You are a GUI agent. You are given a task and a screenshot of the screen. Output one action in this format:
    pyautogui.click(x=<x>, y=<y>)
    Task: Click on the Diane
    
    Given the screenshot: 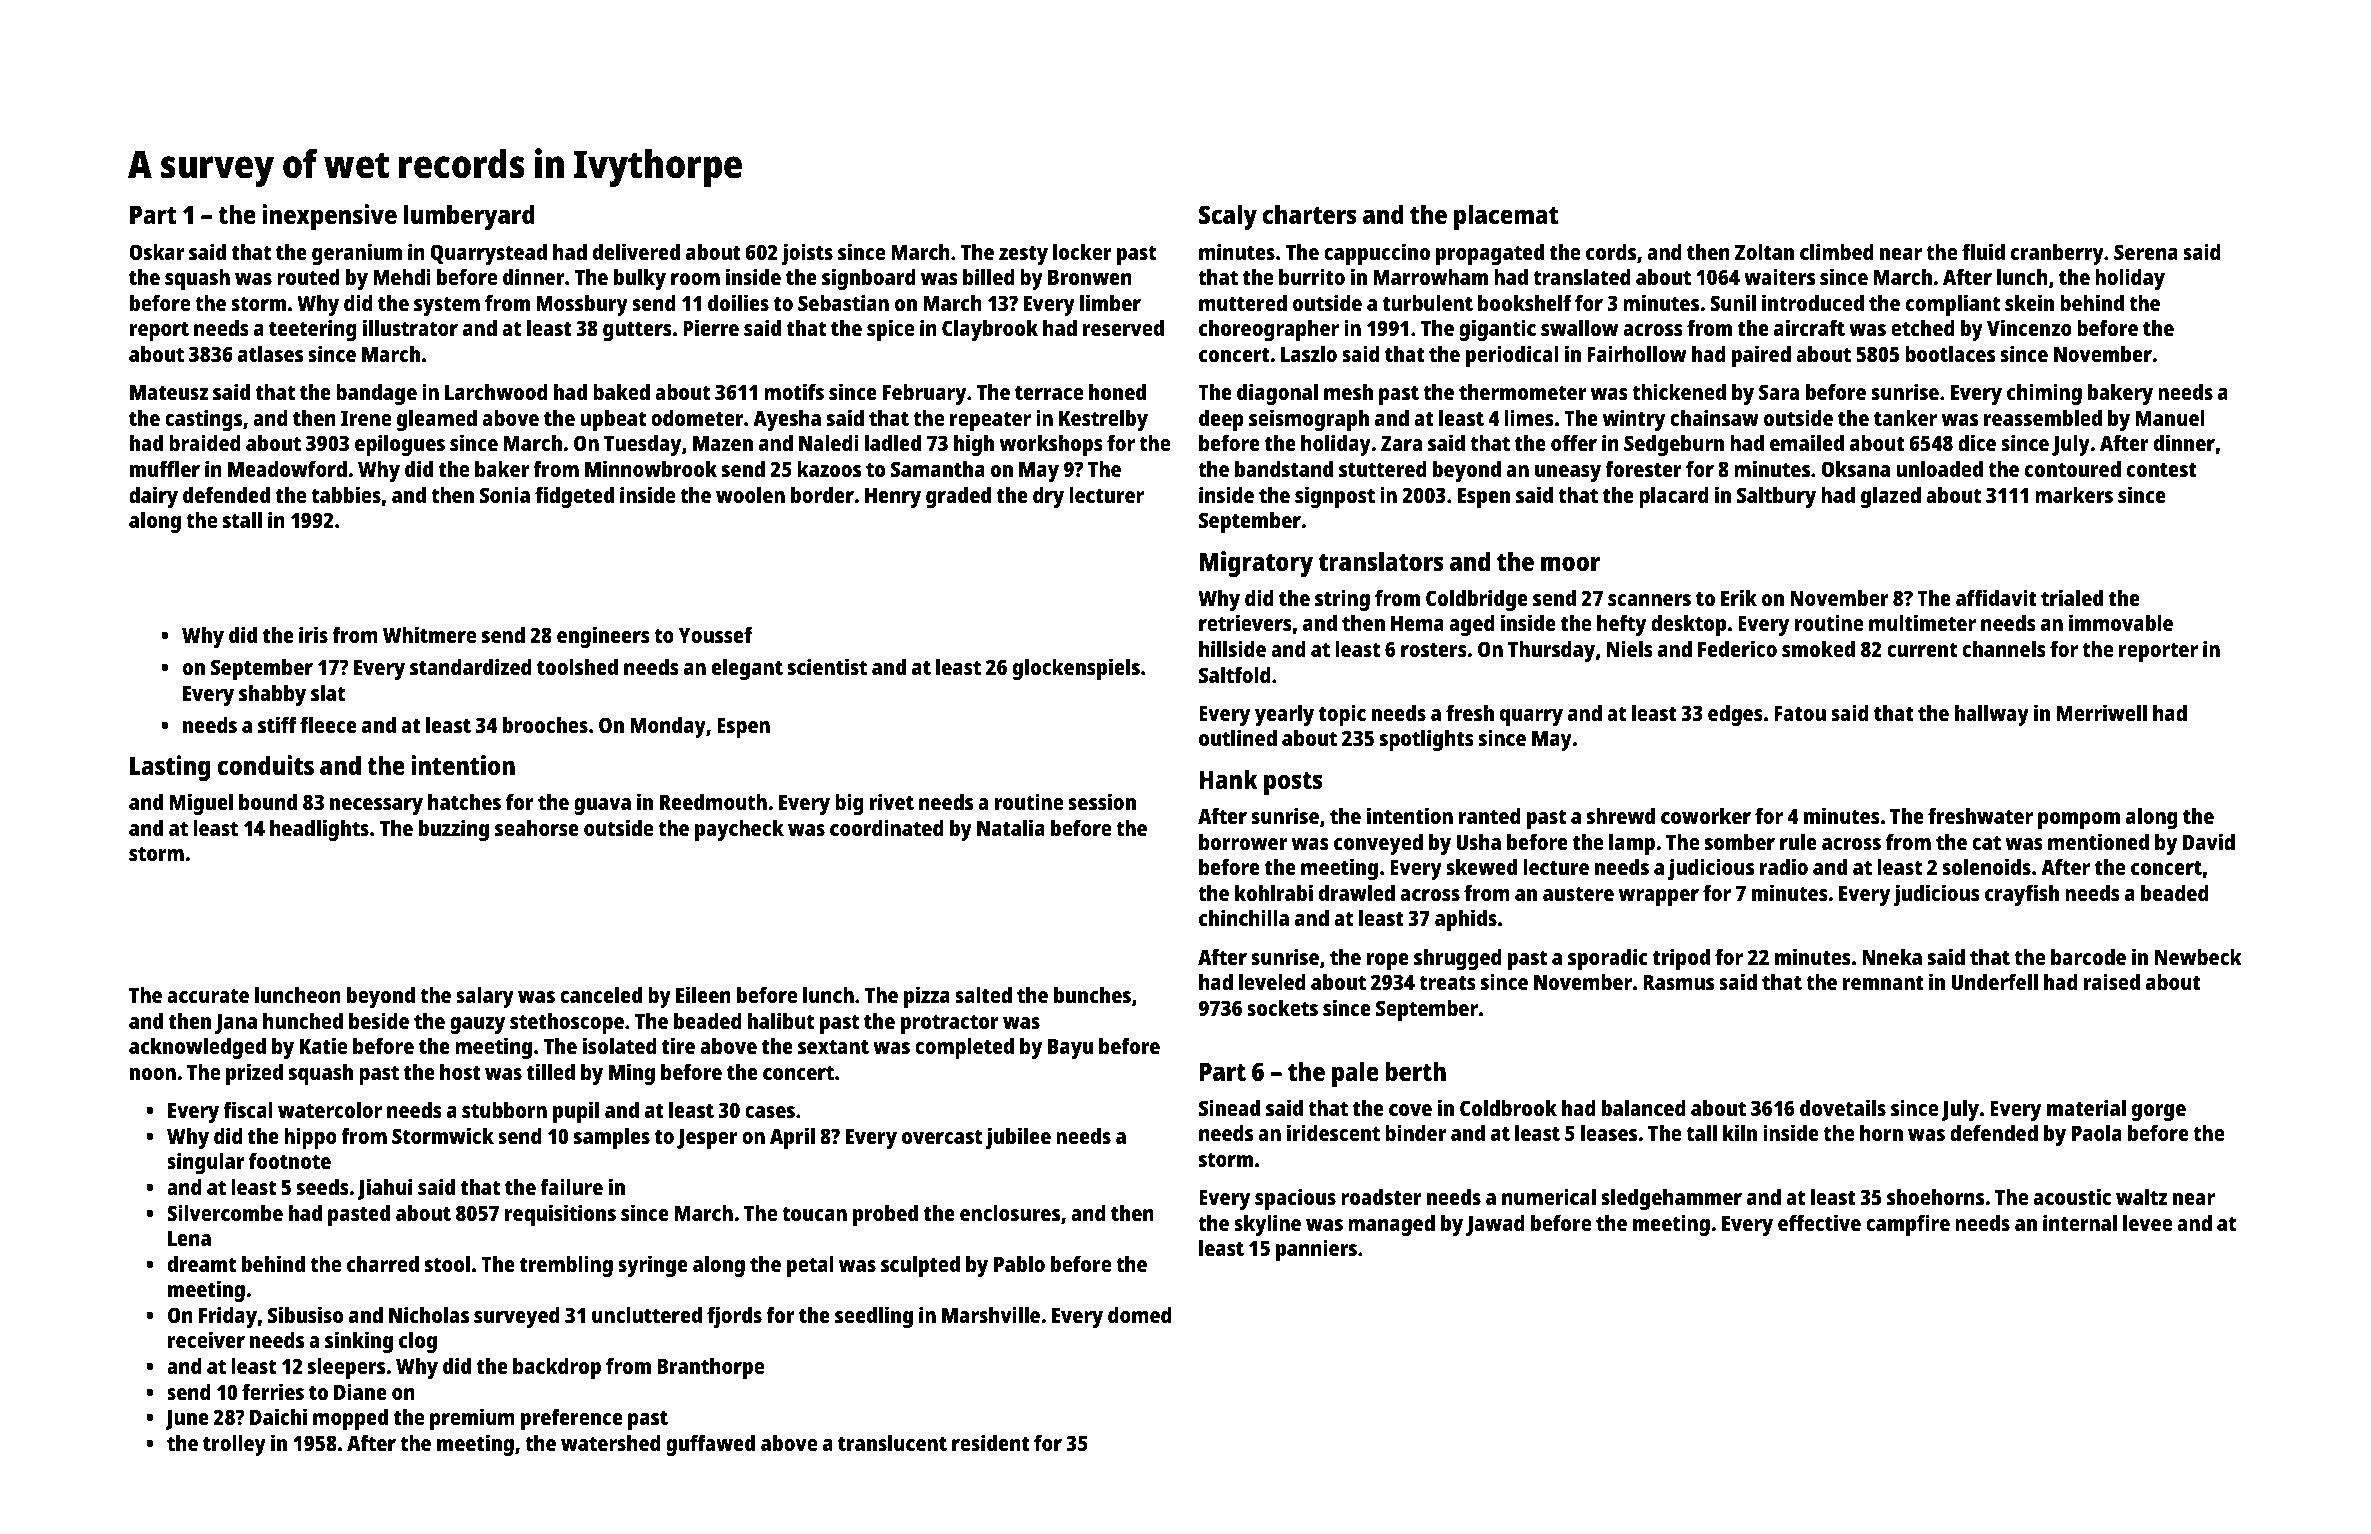 What is the action you would take?
    pyautogui.click(x=360, y=1391)
